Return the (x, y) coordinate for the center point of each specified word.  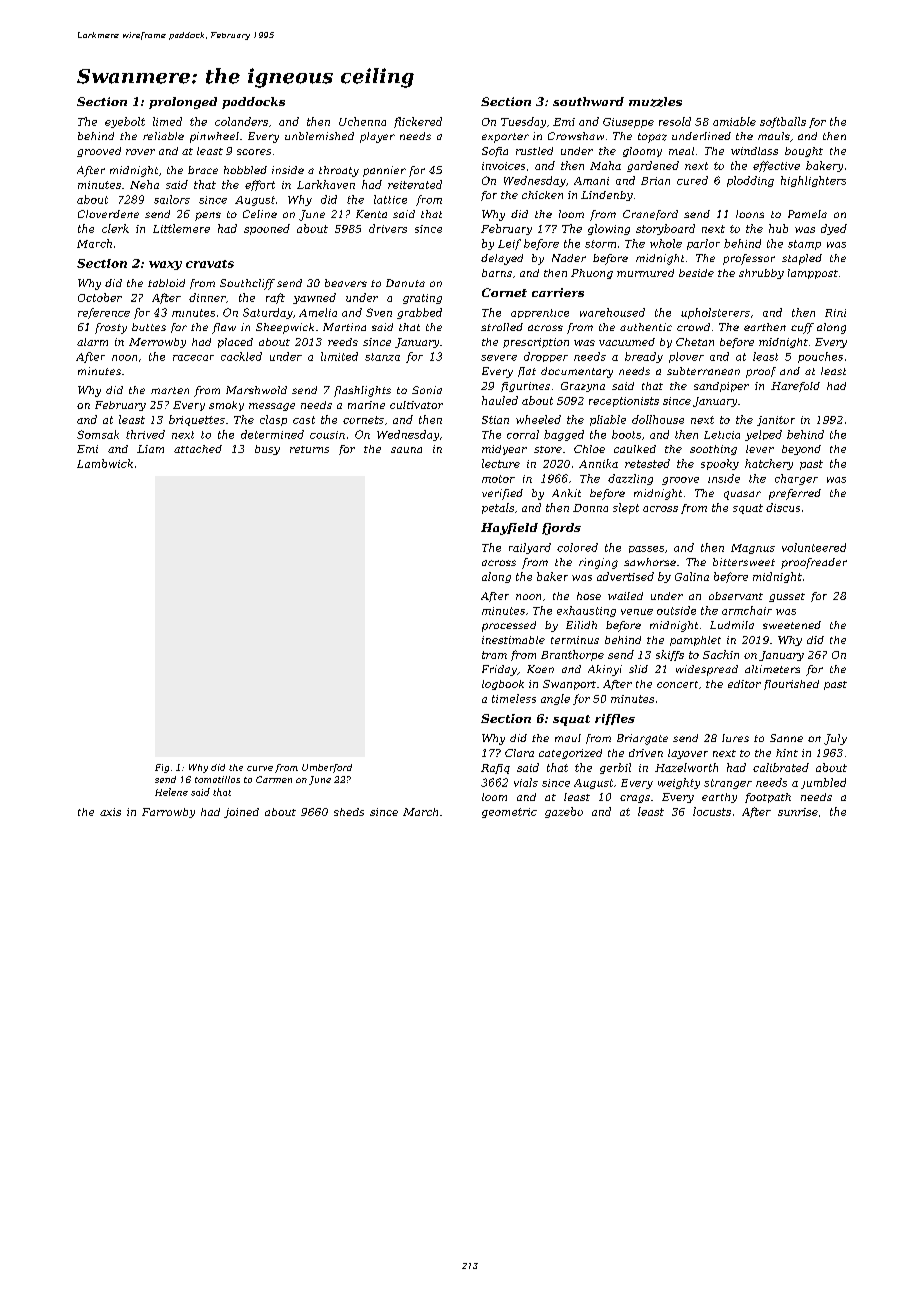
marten (170, 390)
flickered (418, 122)
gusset (787, 597)
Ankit (566, 493)
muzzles (655, 102)
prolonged (183, 103)
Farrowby (168, 813)
